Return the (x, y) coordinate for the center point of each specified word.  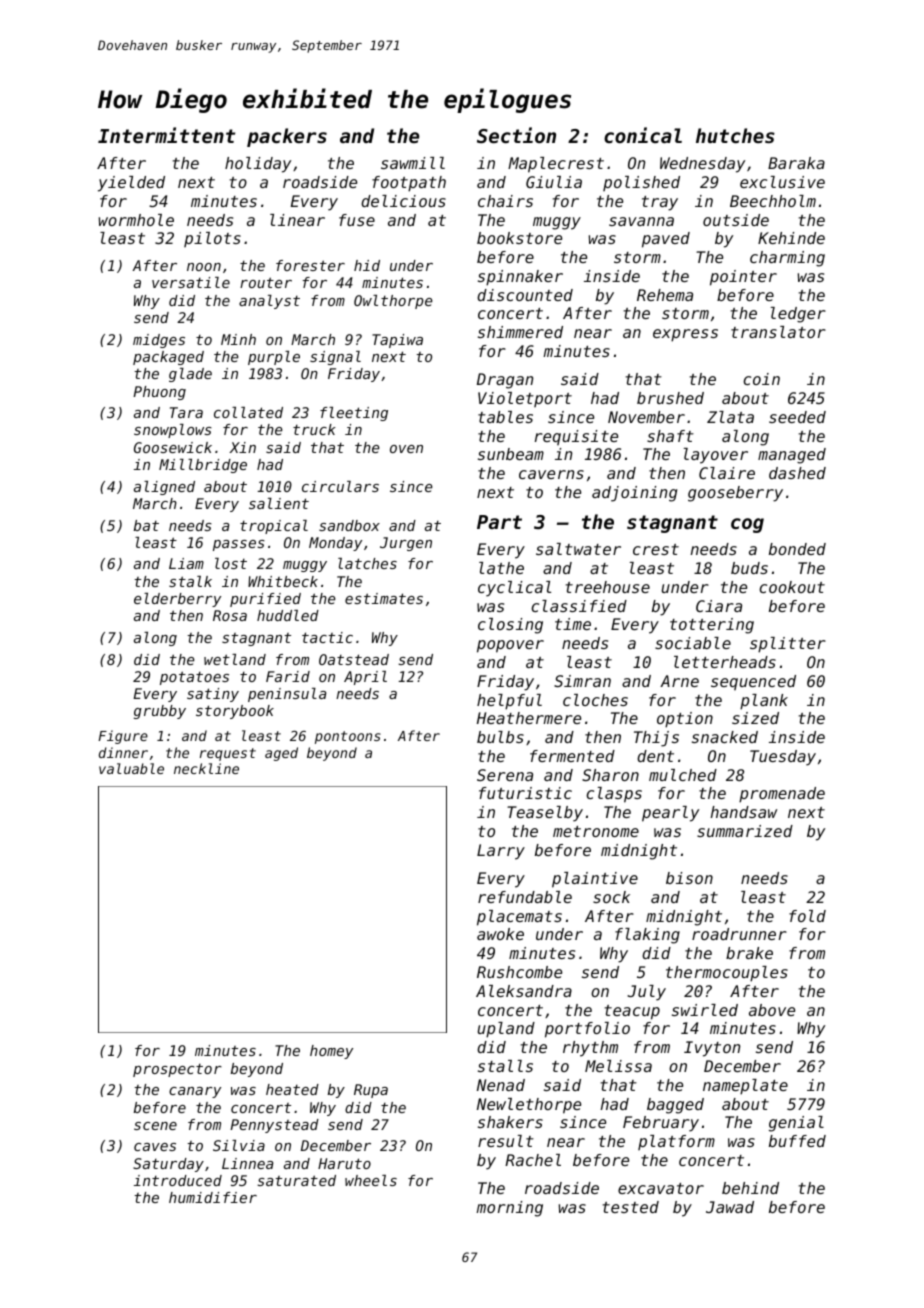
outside (736, 220)
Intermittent (166, 135)
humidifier (213, 1197)
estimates (384, 598)
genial (796, 1124)
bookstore (519, 238)
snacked (725, 737)
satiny (213, 695)
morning (509, 1209)
